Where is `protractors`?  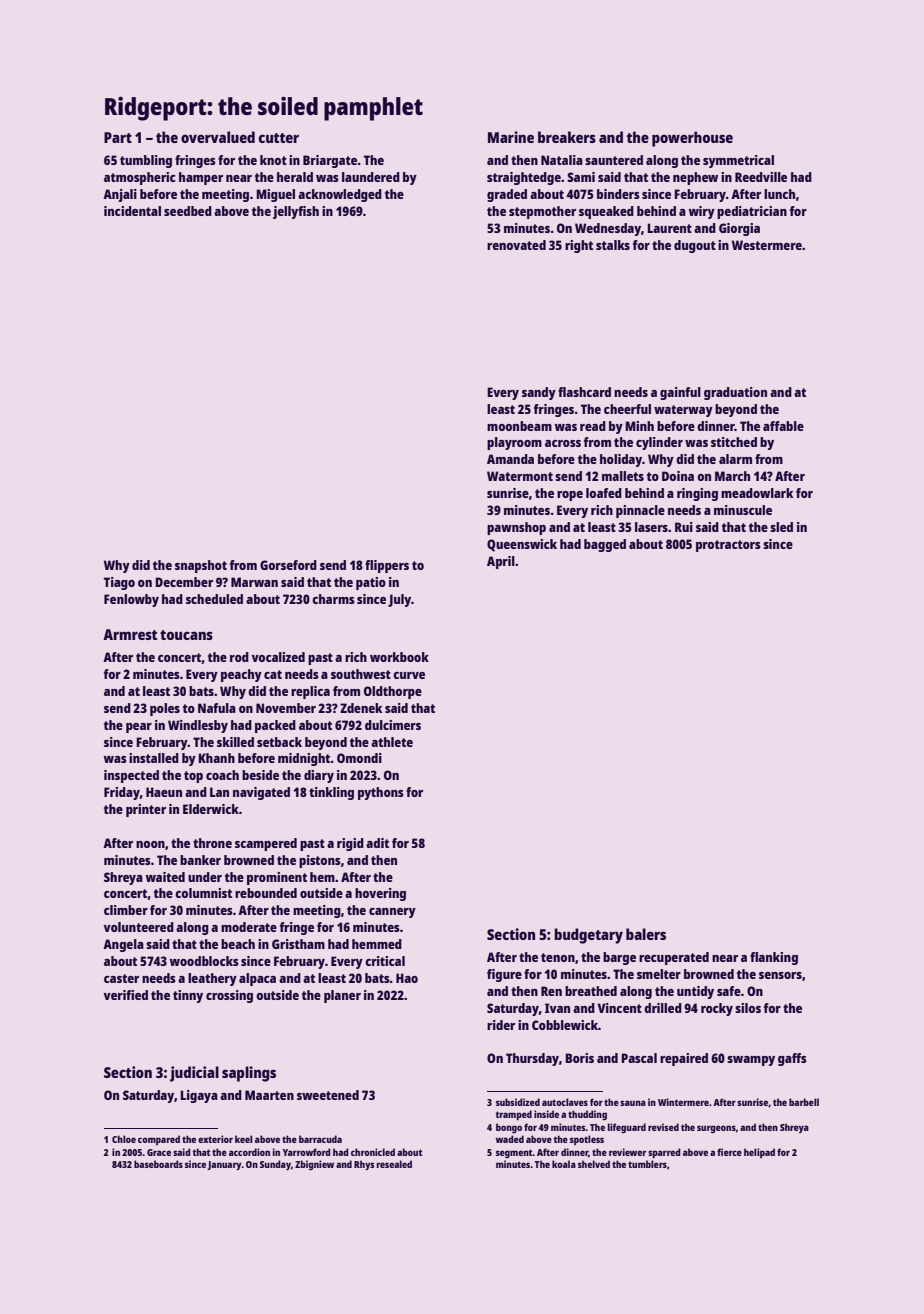
protractors is located at coordinates (728, 546).
